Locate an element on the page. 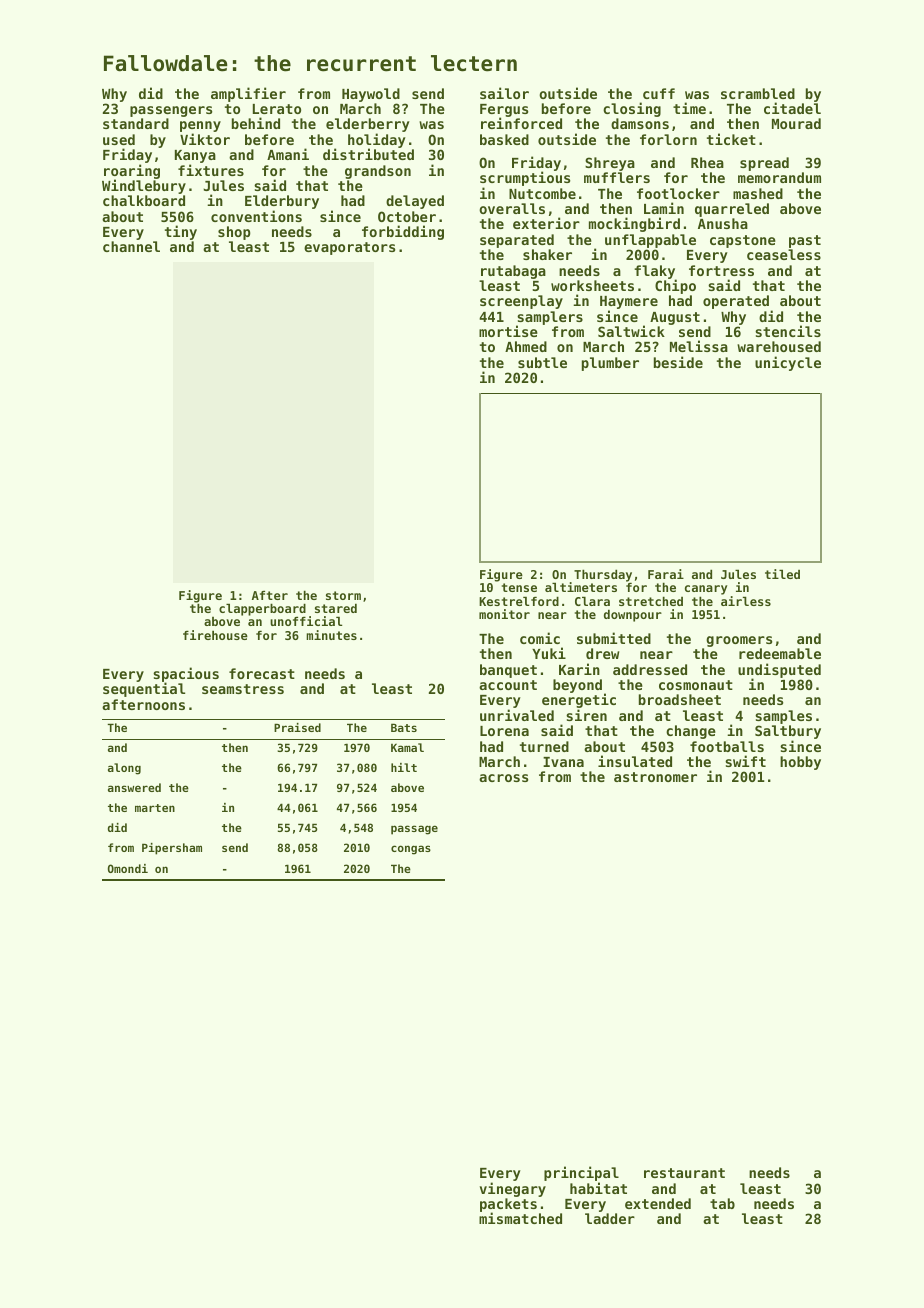  storm is located at coordinates (343, 595).
